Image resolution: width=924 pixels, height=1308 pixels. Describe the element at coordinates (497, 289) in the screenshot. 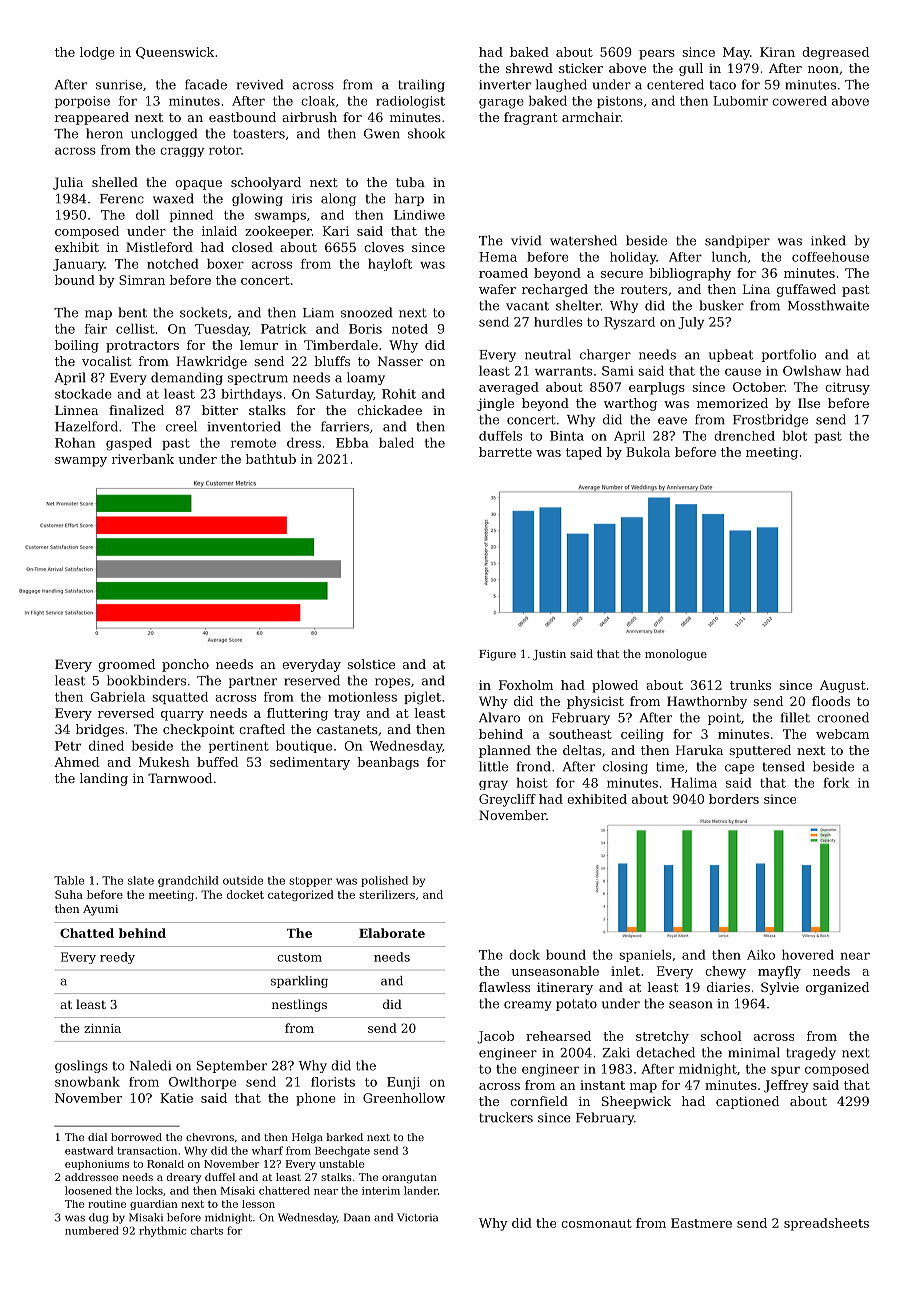

I see `wafer` at that location.
